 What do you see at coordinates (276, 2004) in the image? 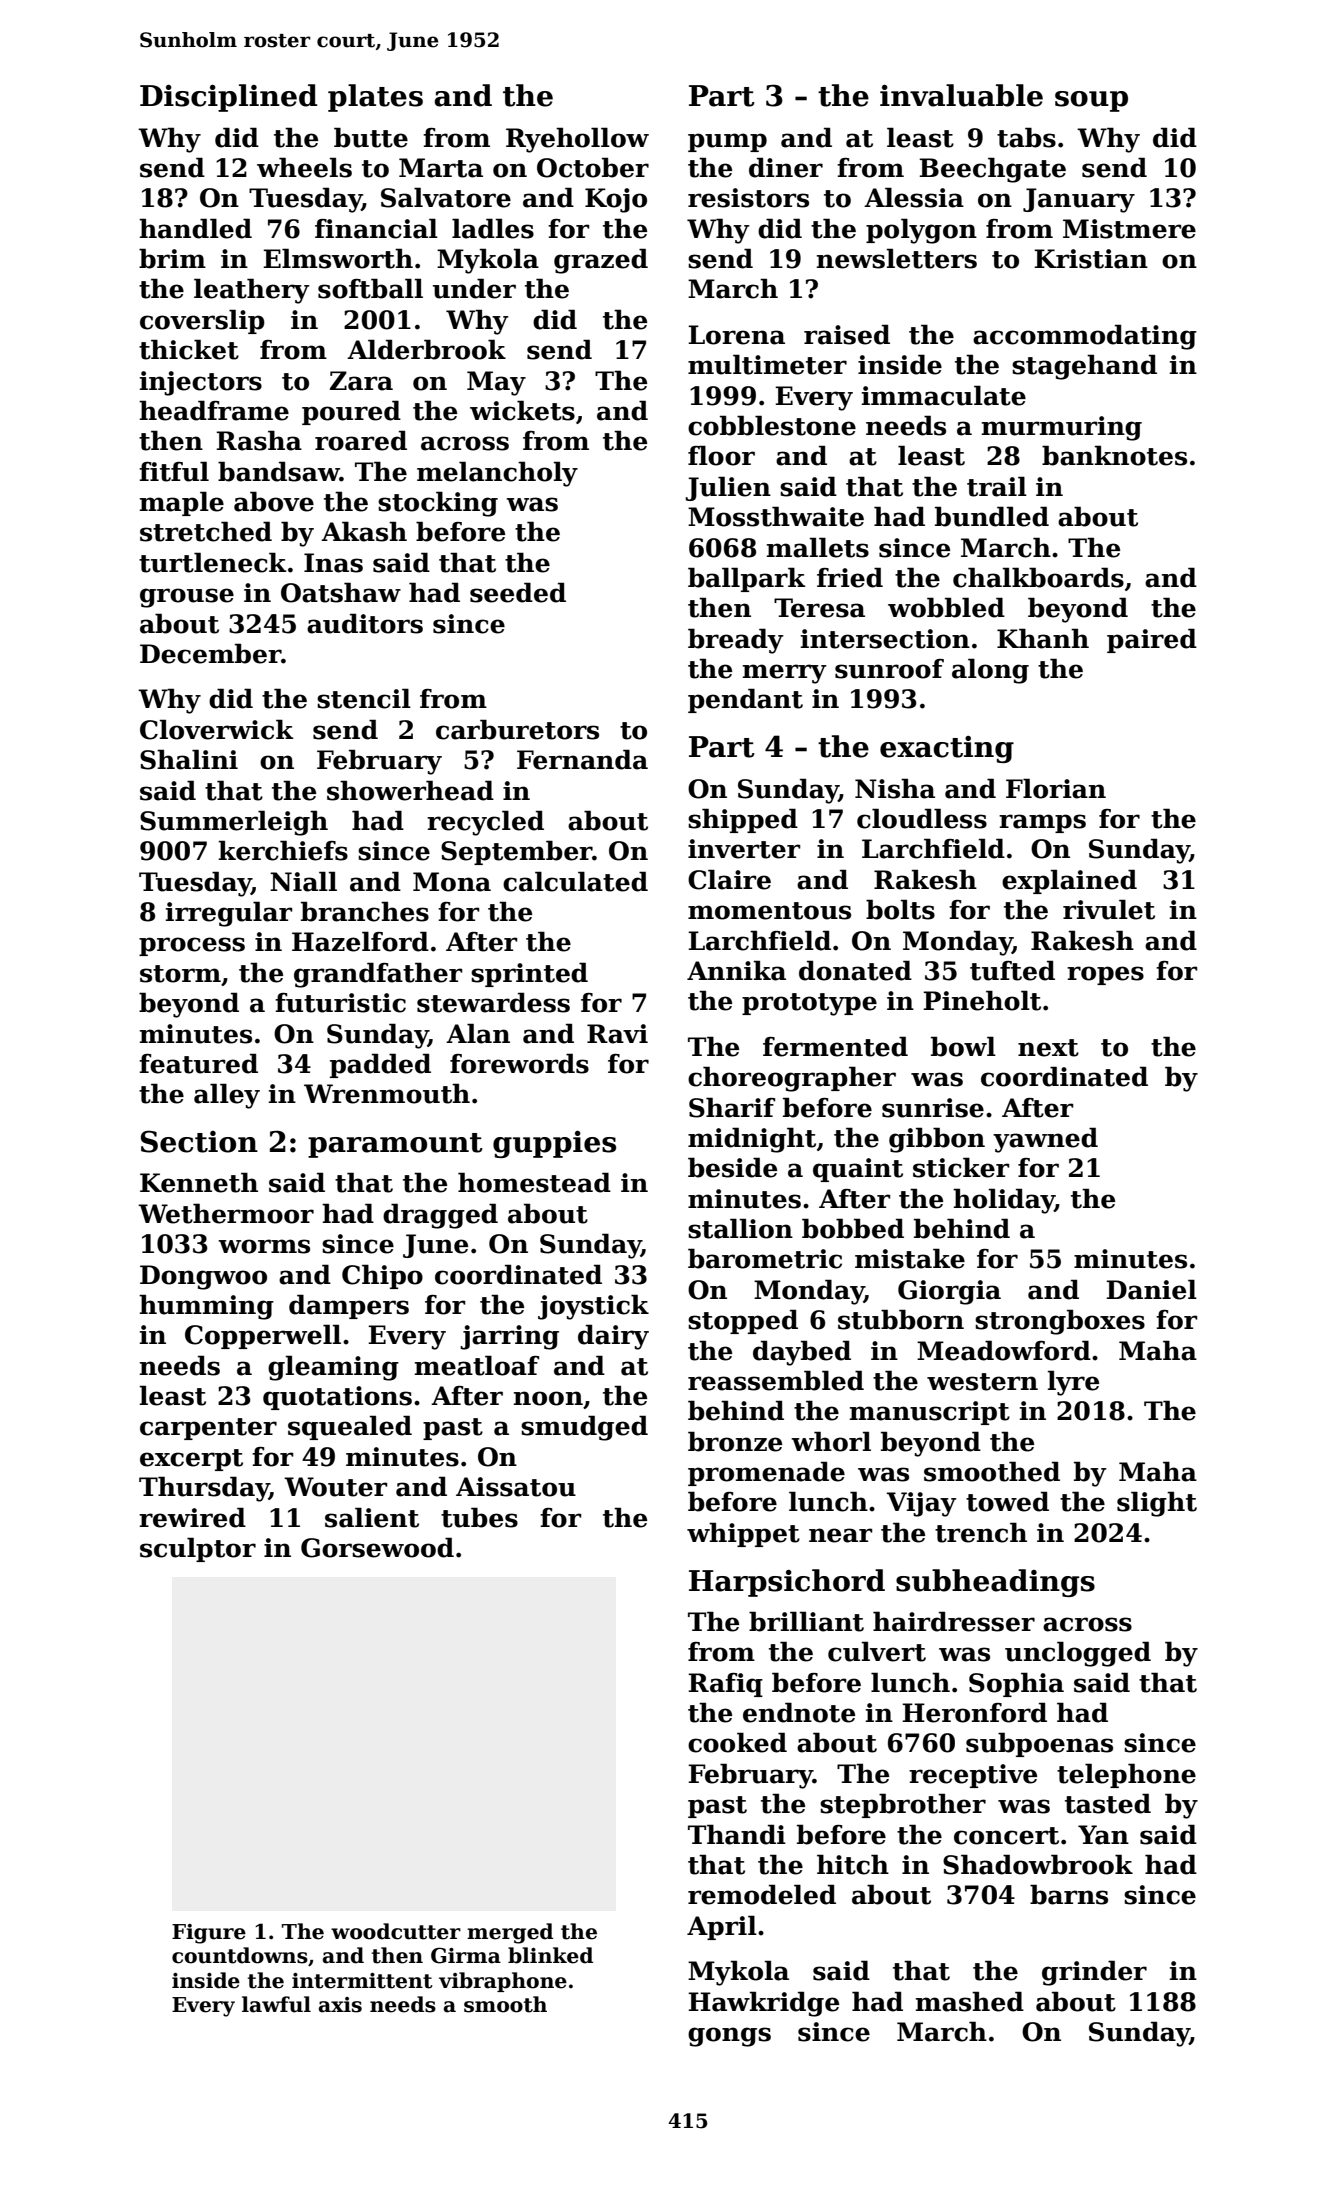
I see `lawful` at bounding box center [276, 2004].
